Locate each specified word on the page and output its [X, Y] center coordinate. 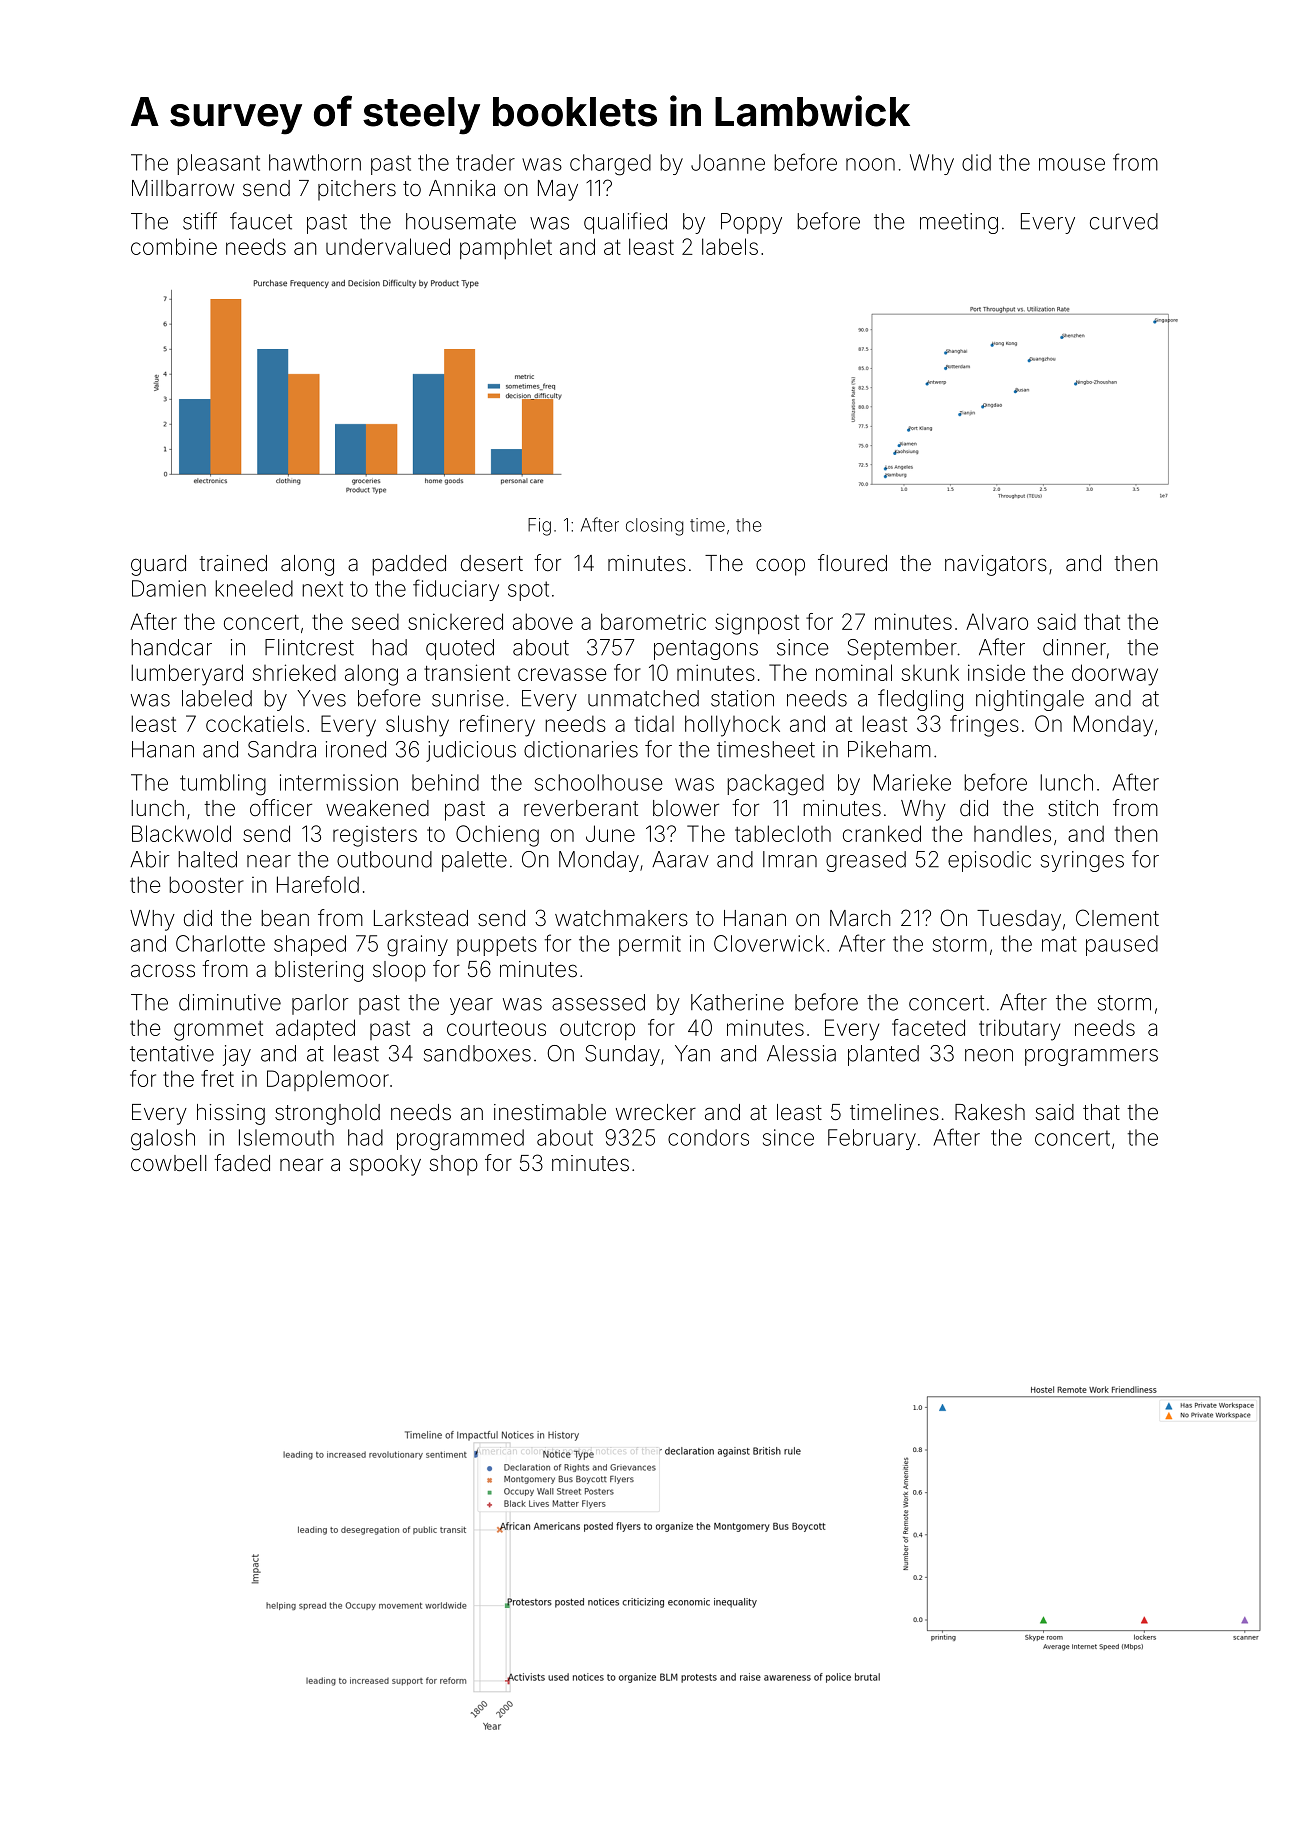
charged [610, 165]
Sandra [282, 749]
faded [242, 1163]
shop [454, 1165]
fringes [984, 726]
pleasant [218, 164]
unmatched [643, 698]
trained [233, 563]
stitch [1073, 808]
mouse [1072, 164]
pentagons [706, 650]
